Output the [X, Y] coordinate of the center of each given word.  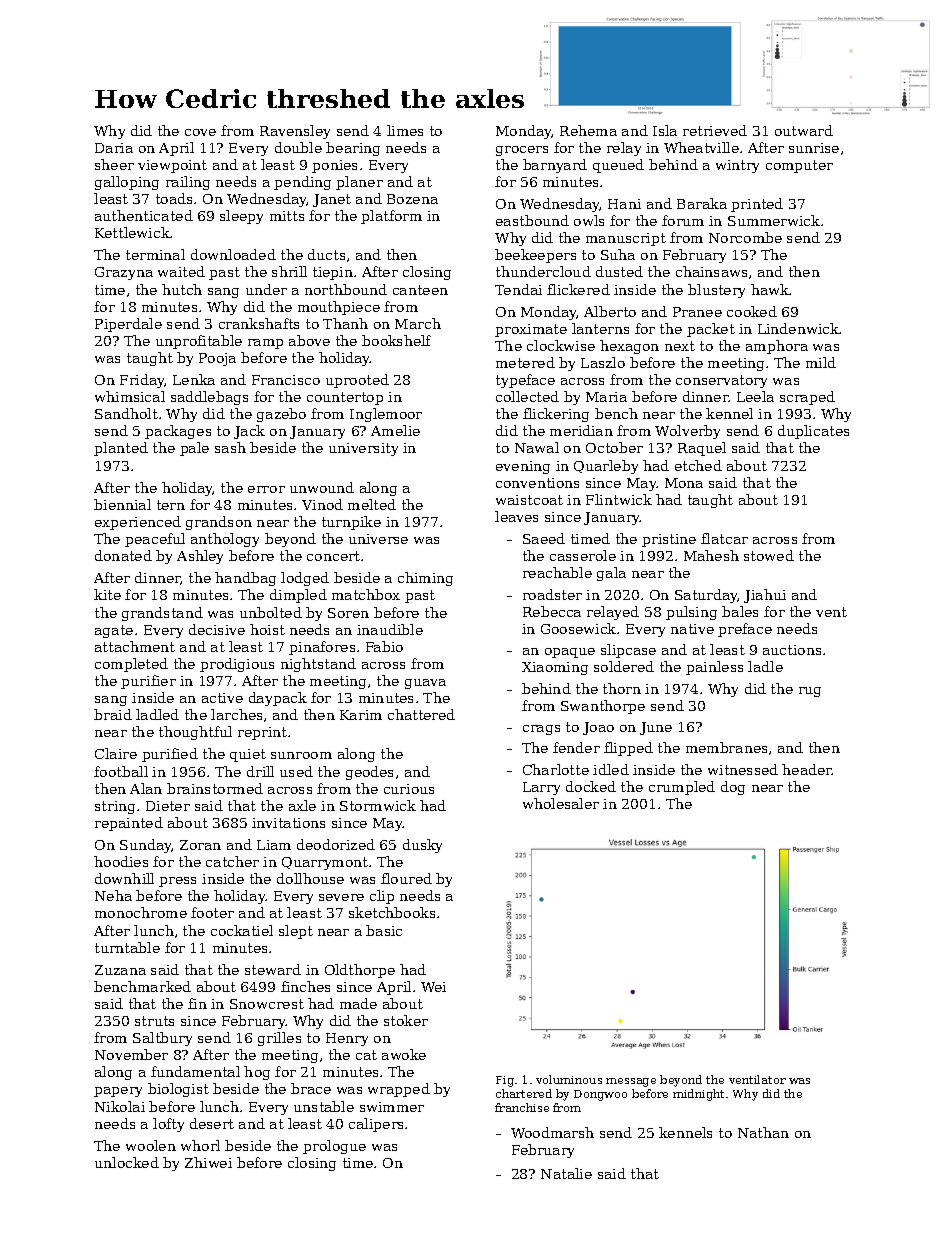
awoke [404, 1054]
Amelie [395, 430]
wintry [737, 166]
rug [810, 692]
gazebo [281, 415]
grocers [522, 151]
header [807, 769]
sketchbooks [392, 912]
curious [409, 789]
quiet [248, 755]
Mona [684, 483]
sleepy [241, 217]
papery [118, 1092]
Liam [274, 845]
